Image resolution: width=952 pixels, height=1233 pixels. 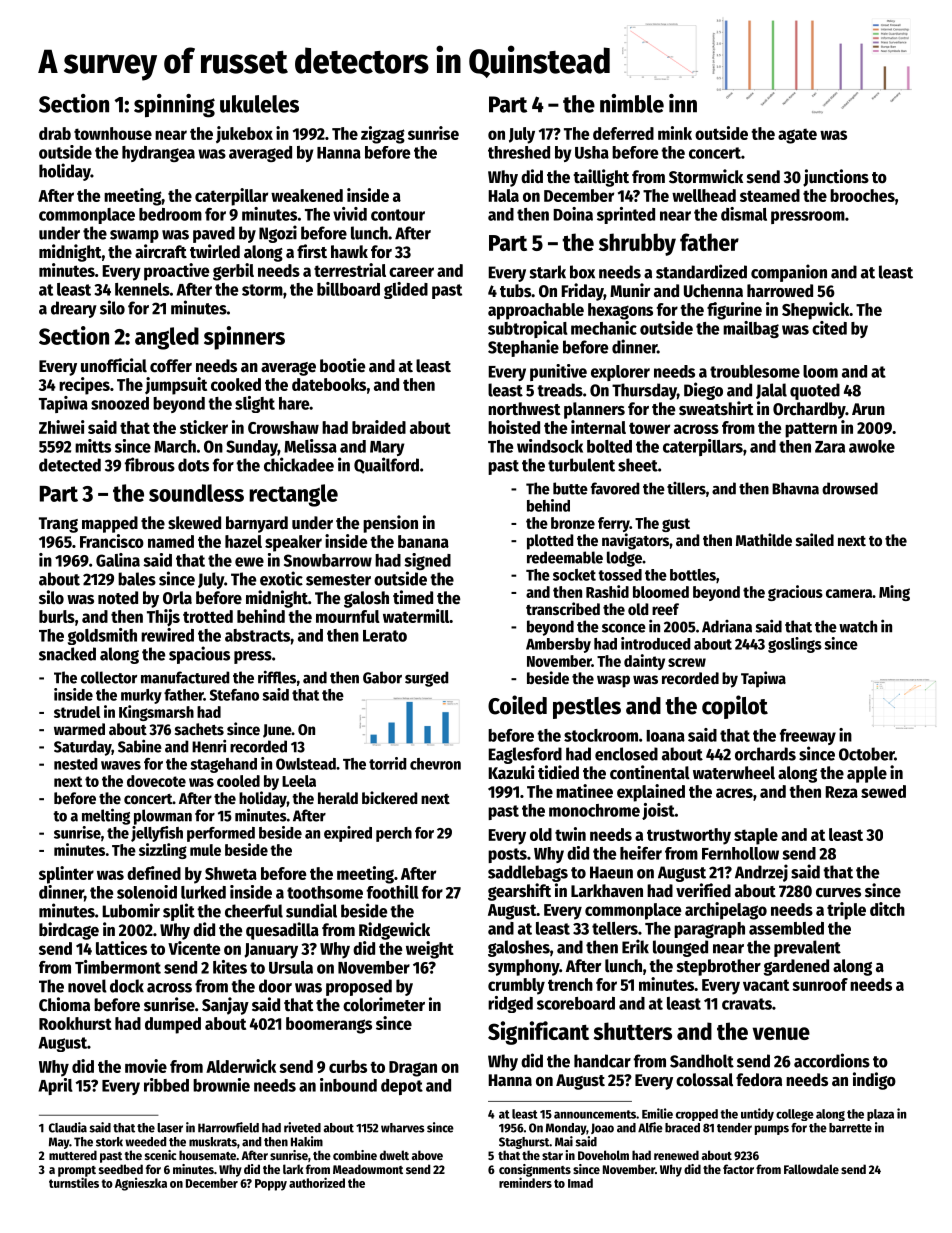 I want to click on steamed, so click(x=770, y=195).
